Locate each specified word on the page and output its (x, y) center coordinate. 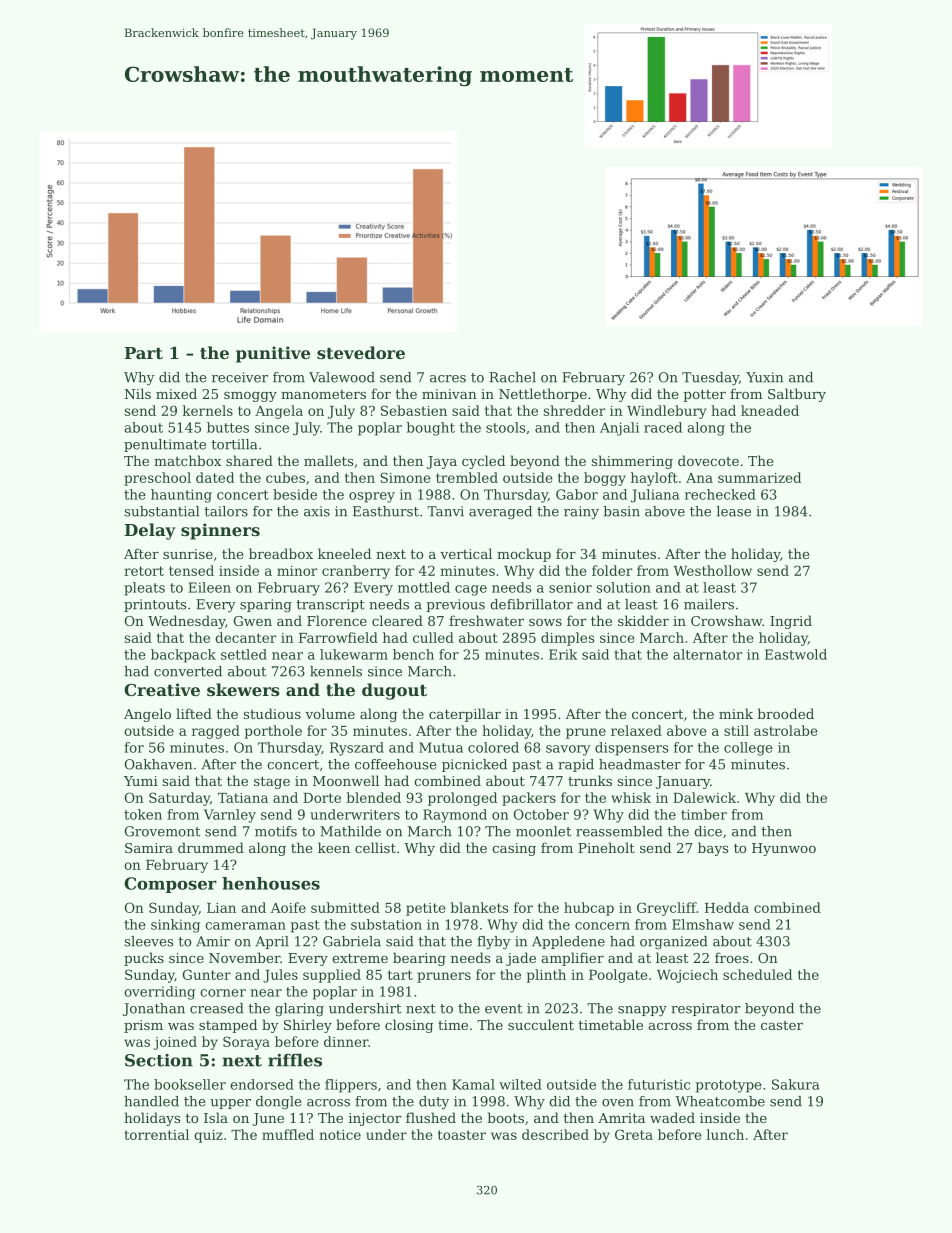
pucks (144, 959)
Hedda (727, 907)
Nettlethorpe (543, 395)
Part (144, 353)
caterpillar (465, 715)
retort (144, 571)
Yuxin (764, 377)
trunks (590, 780)
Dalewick (704, 797)
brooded (785, 713)
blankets (479, 907)
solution (624, 587)
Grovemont (162, 831)
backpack (183, 656)
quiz (208, 1136)
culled (433, 637)
